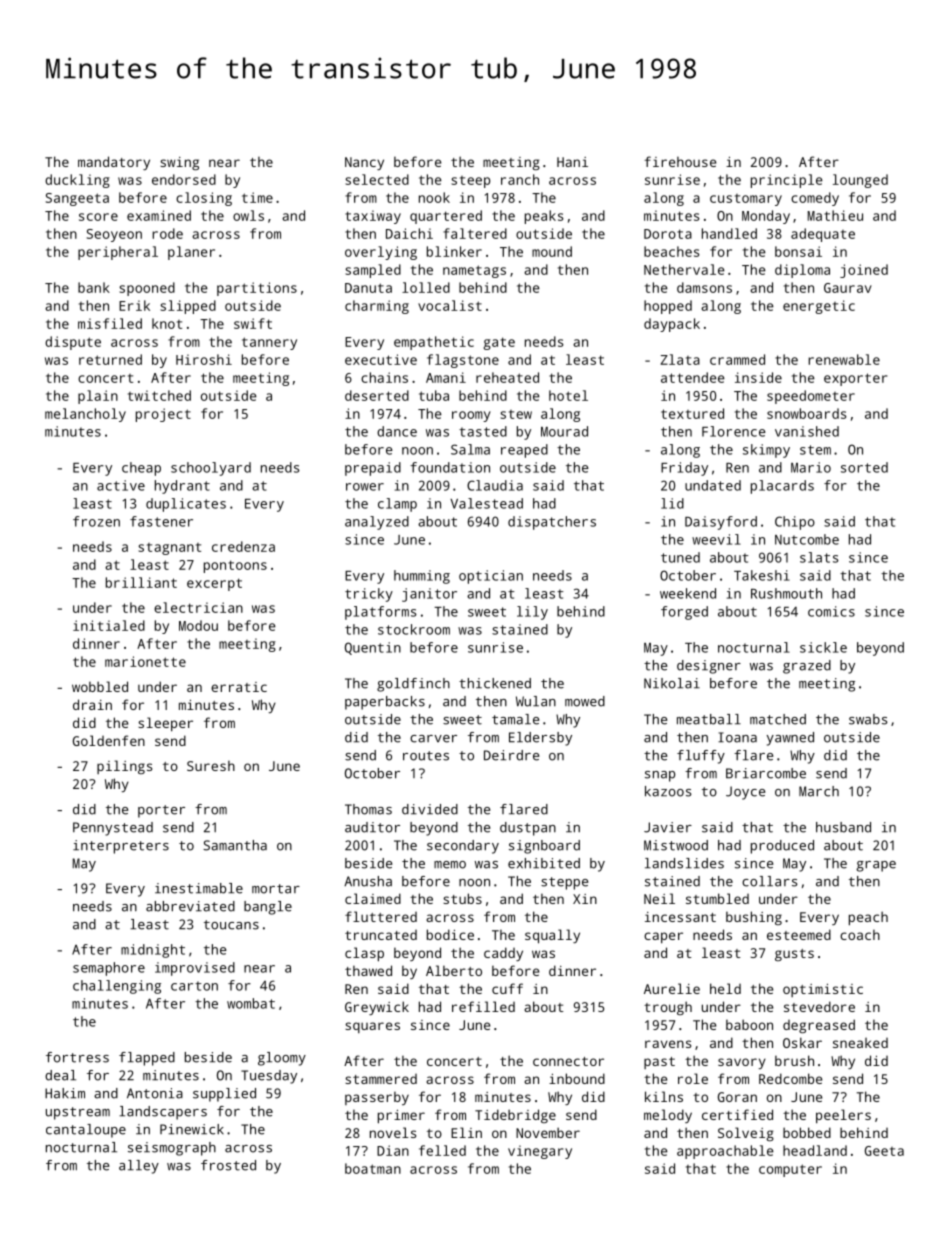 This screenshot has width=952, height=1233. What do you see at coordinates (381, 253) in the screenshot?
I see `overlying` at bounding box center [381, 253].
